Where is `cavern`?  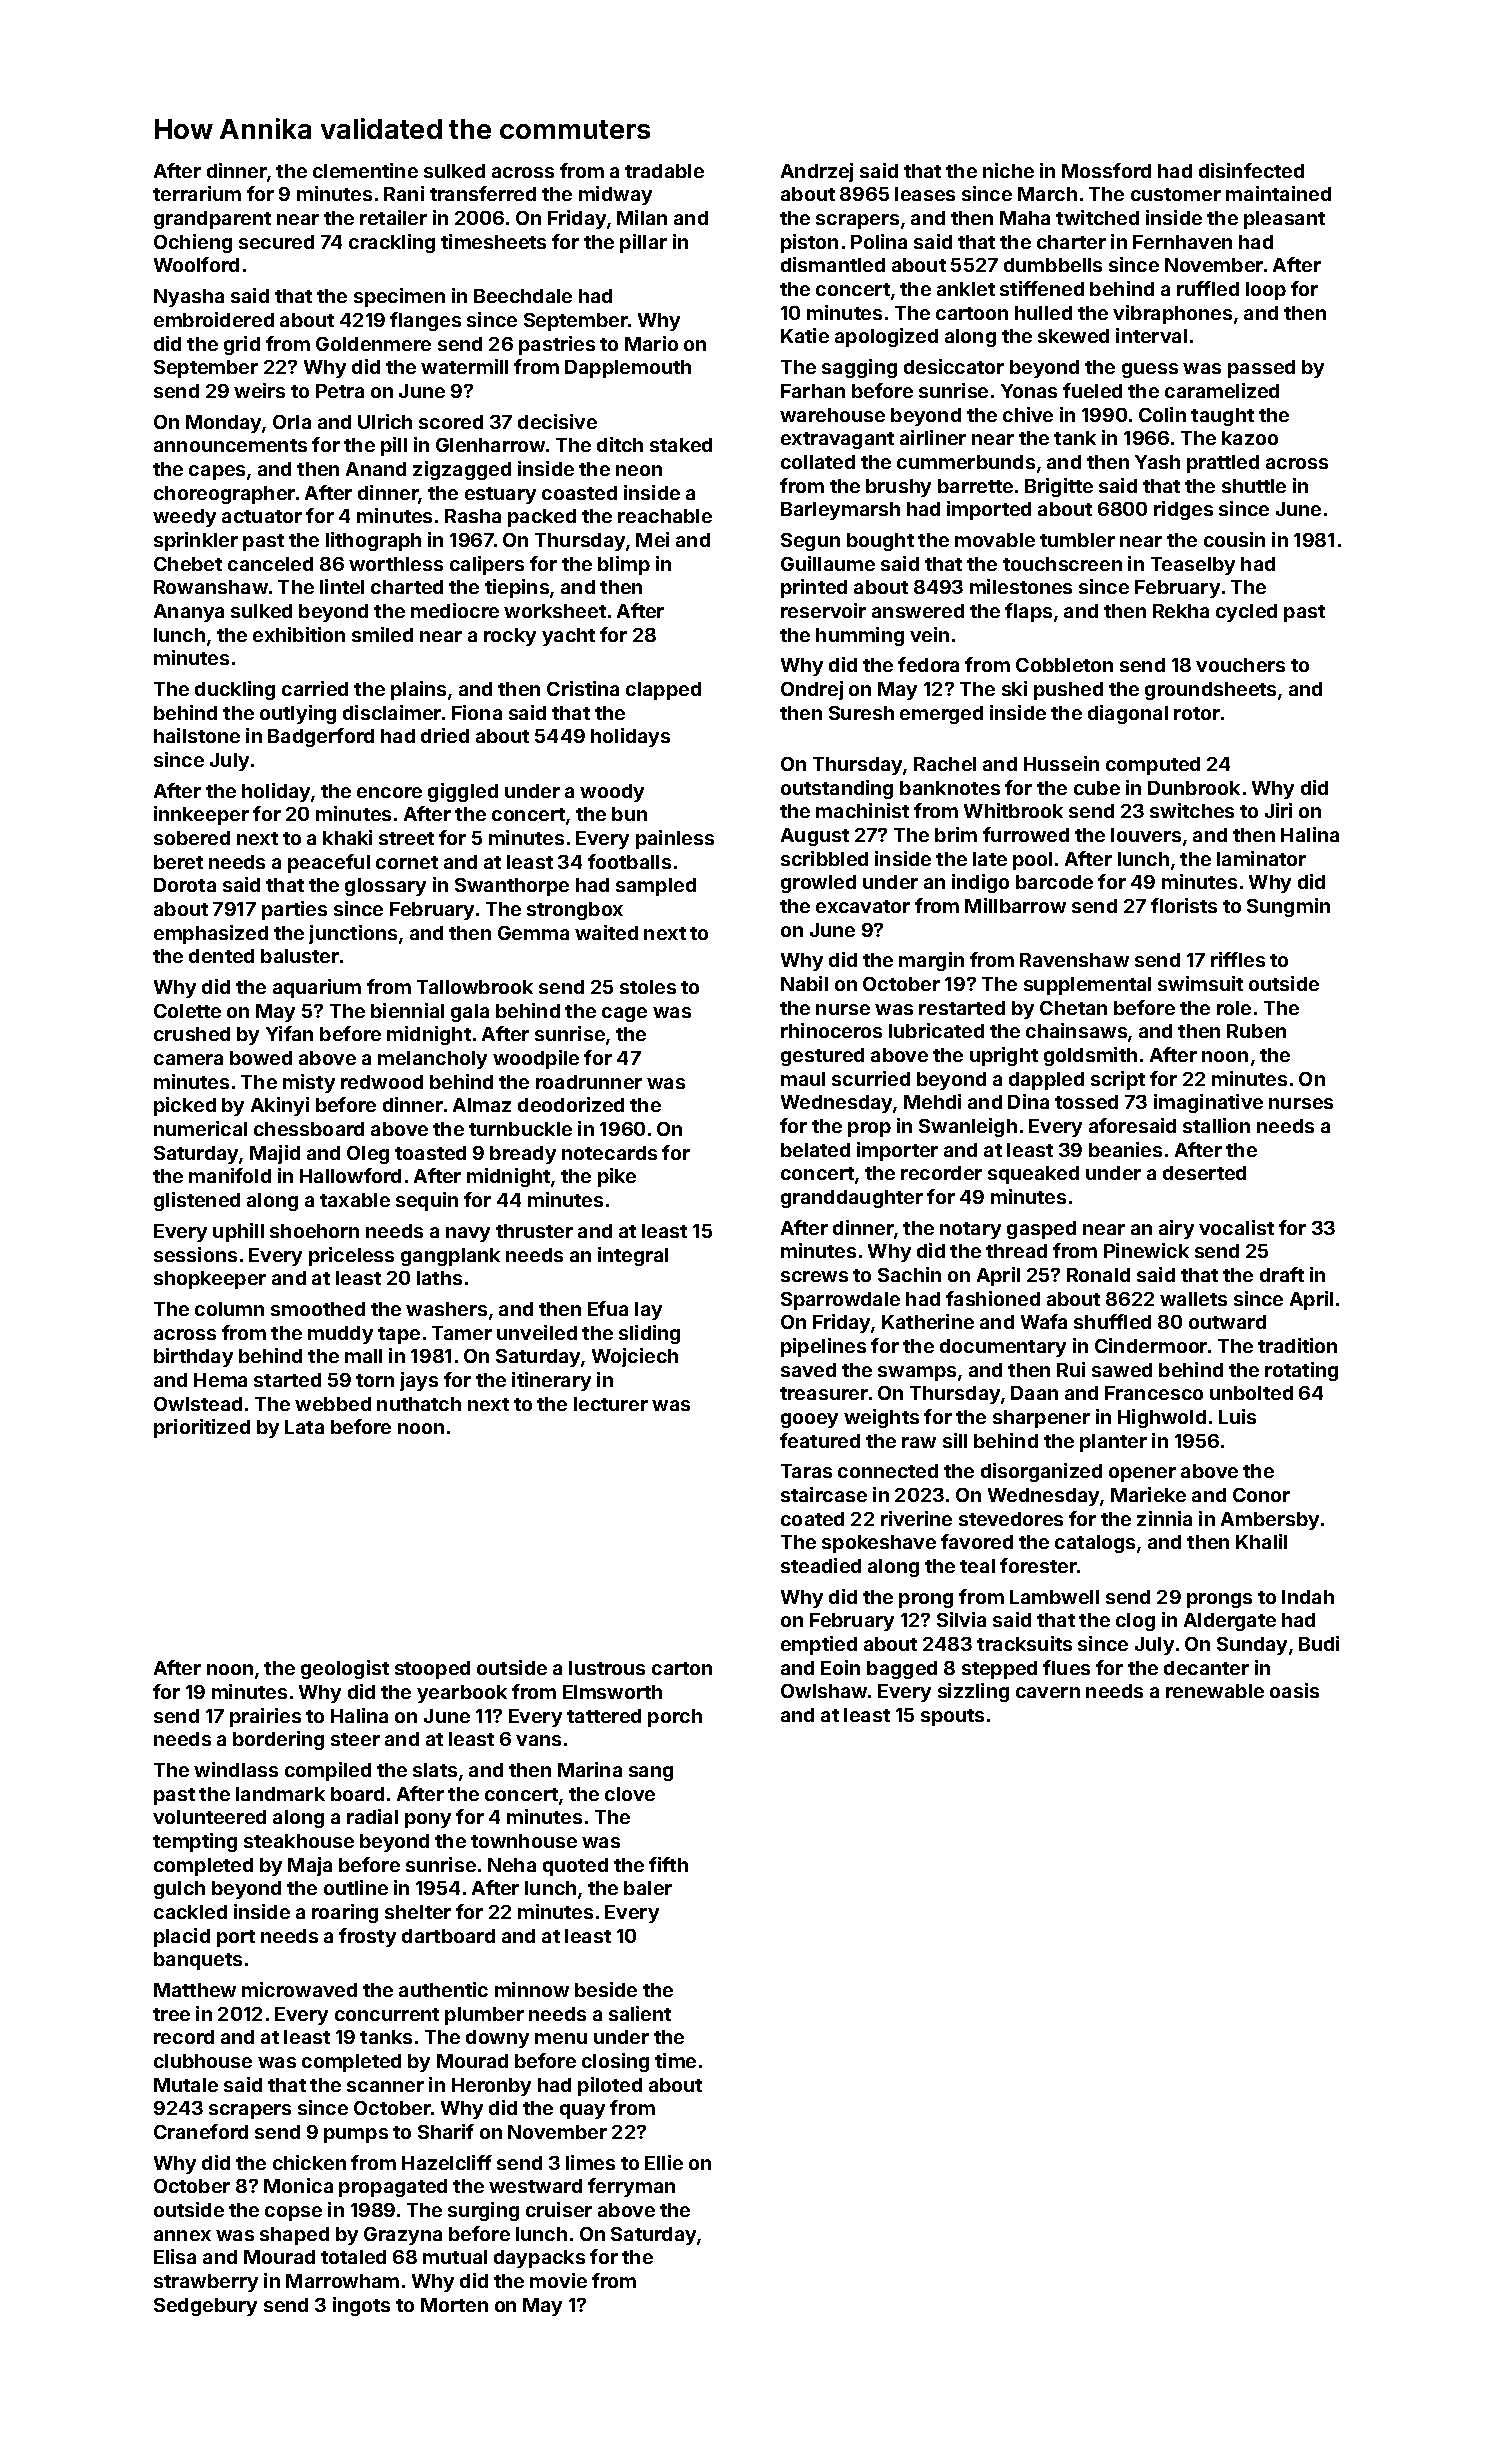
cavern is located at coordinates (1048, 1692).
